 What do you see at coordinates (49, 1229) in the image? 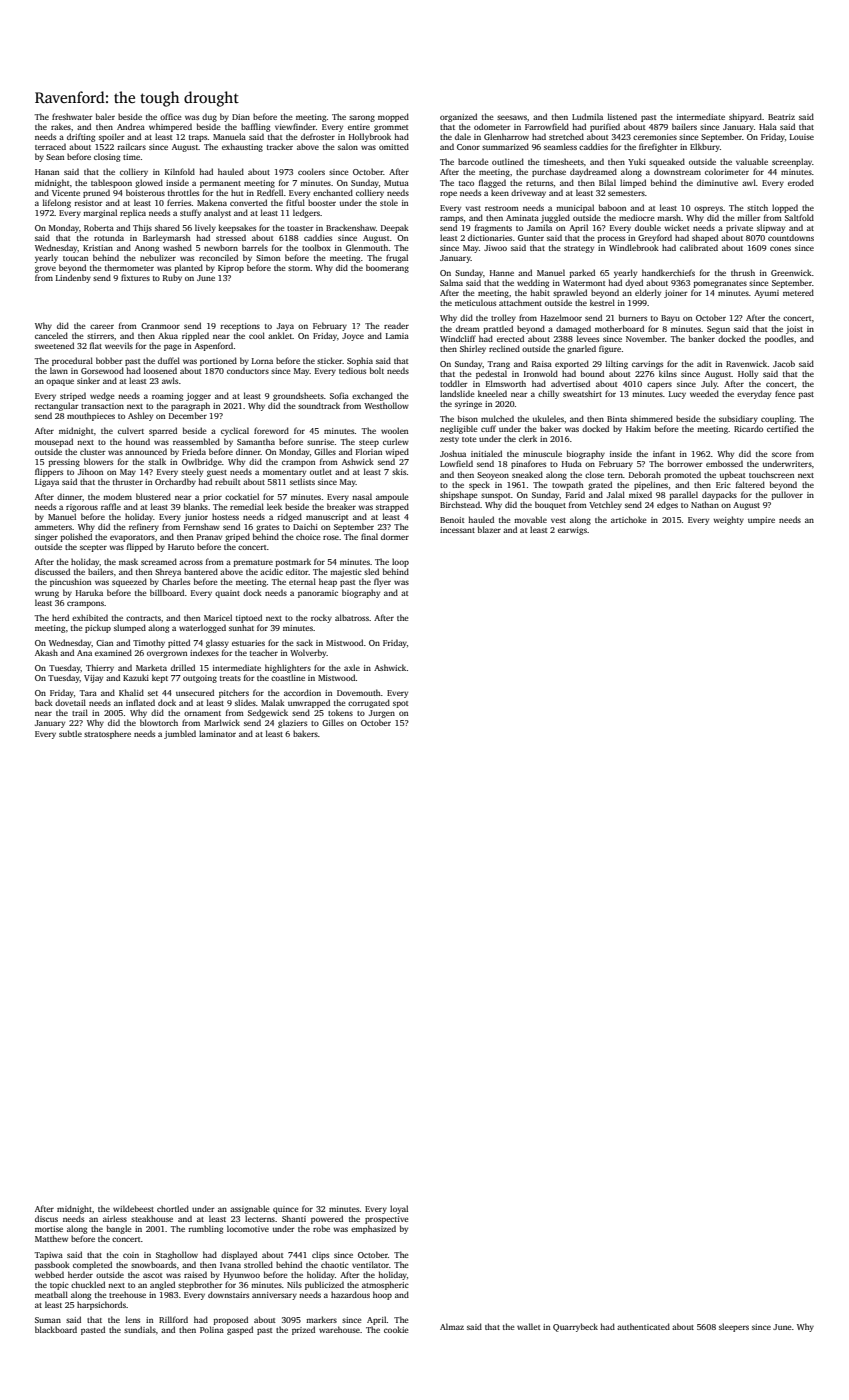
I see `mortise` at bounding box center [49, 1229].
